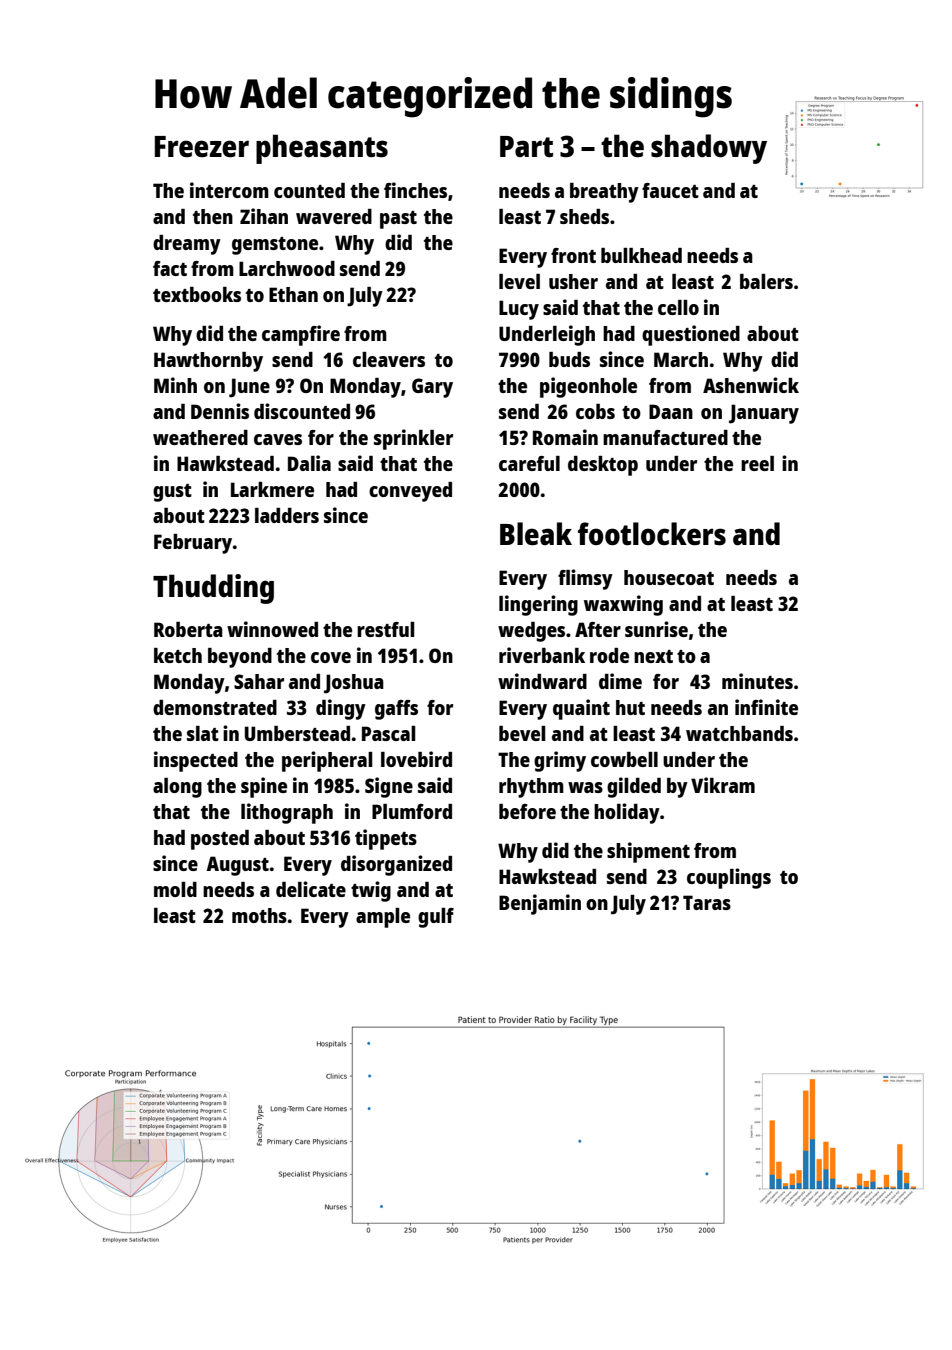  What do you see at coordinates (536, 533) in the document?
I see `Bleak` at bounding box center [536, 533].
